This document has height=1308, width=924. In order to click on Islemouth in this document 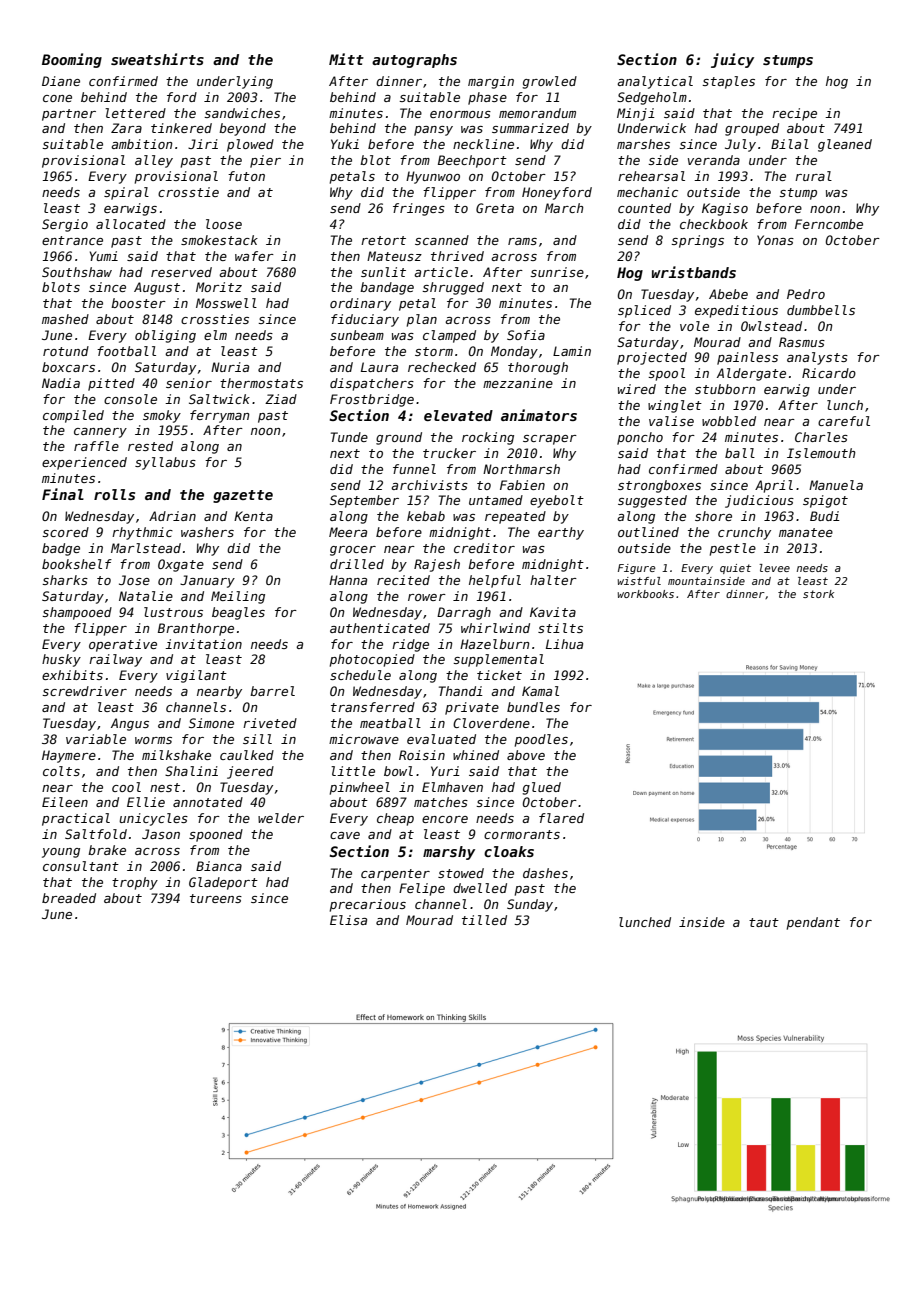, I will do `click(821, 453)`.
